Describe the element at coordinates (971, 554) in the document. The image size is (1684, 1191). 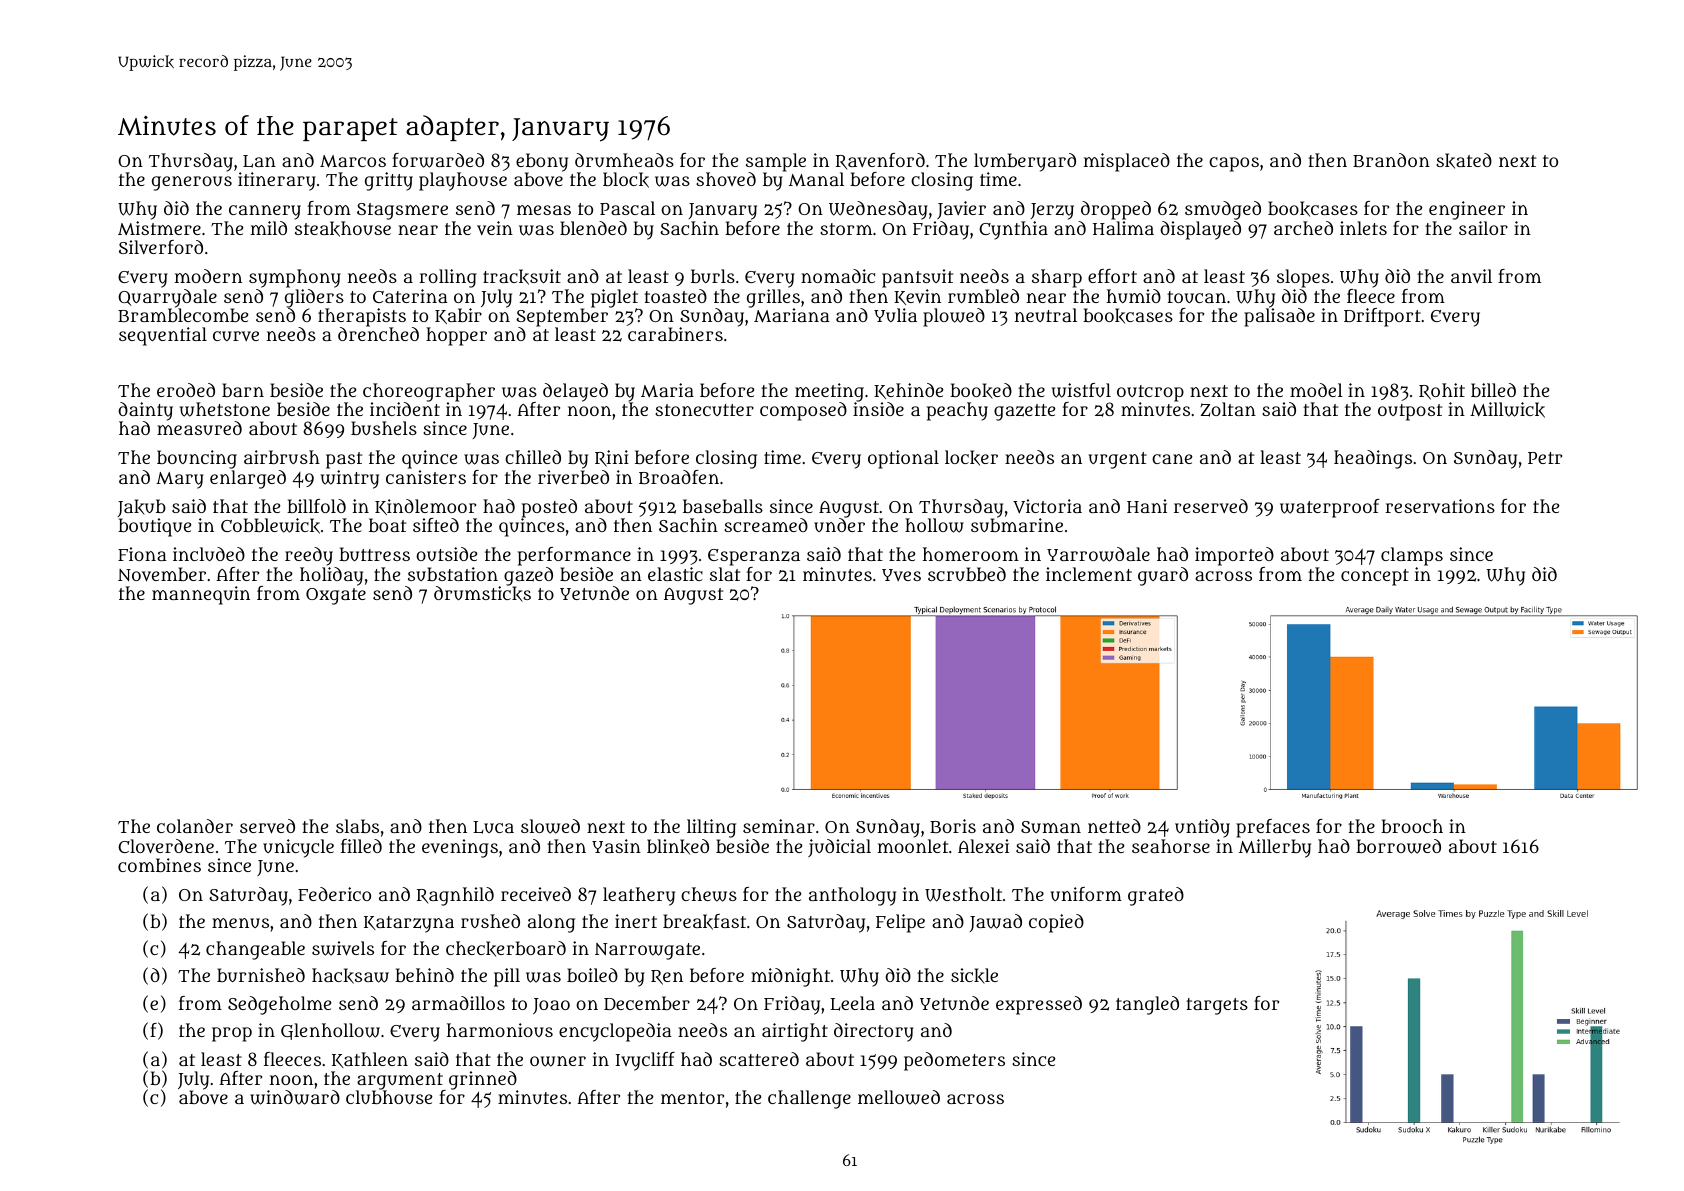
I see `homeroom` at that location.
